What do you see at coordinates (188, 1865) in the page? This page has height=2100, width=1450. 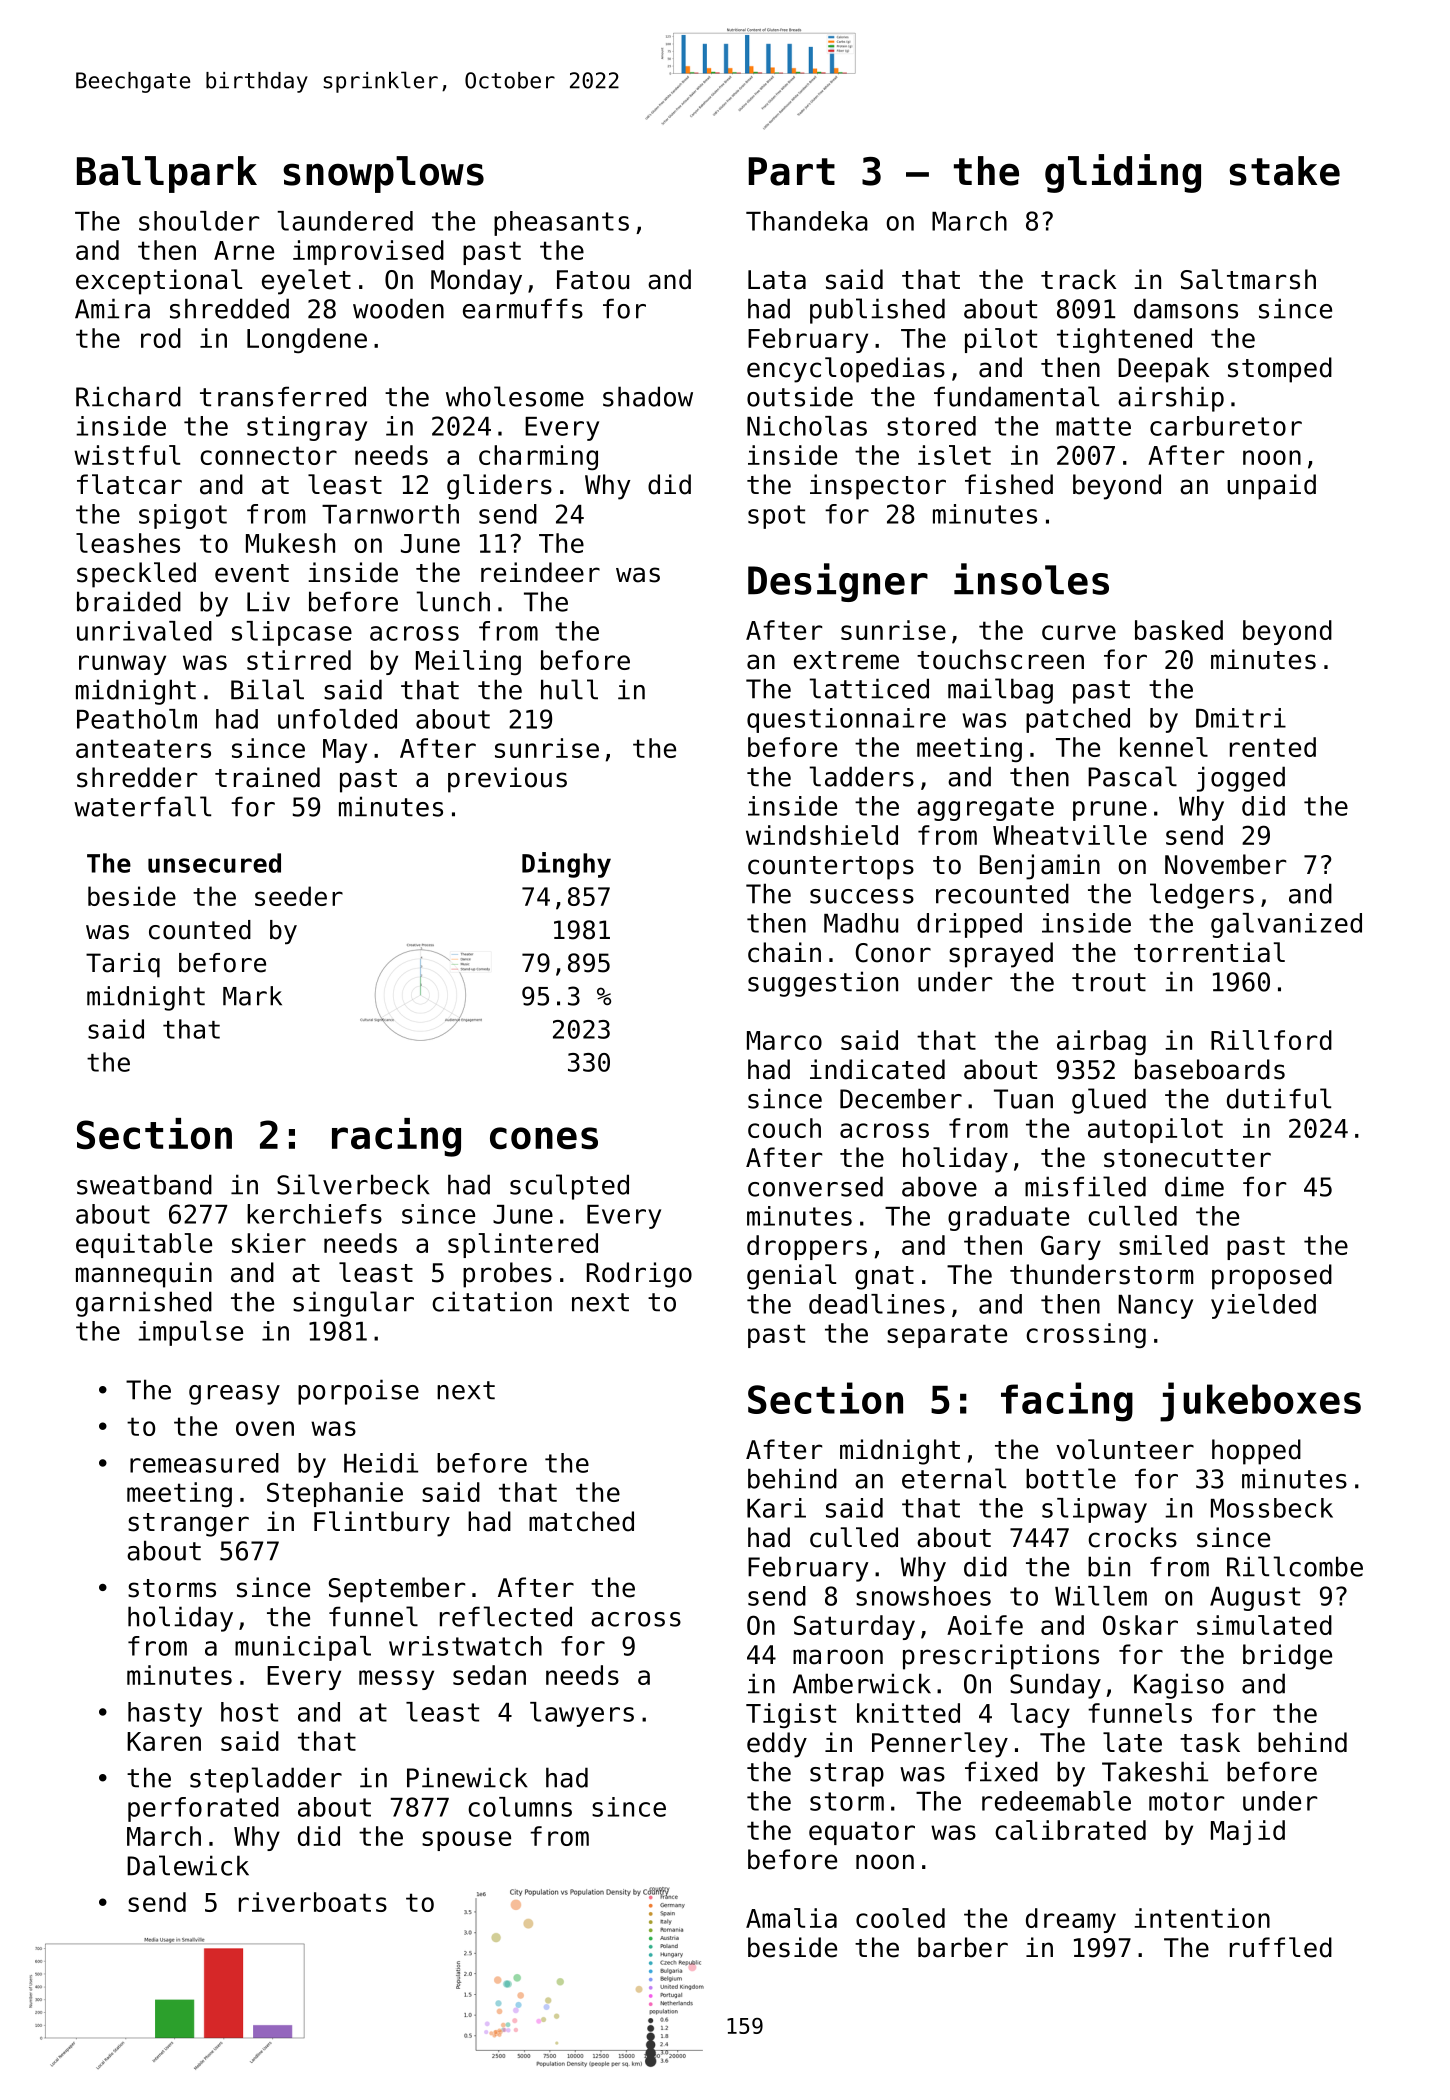 I see `Dalewick` at bounding box center [188, 1865].
